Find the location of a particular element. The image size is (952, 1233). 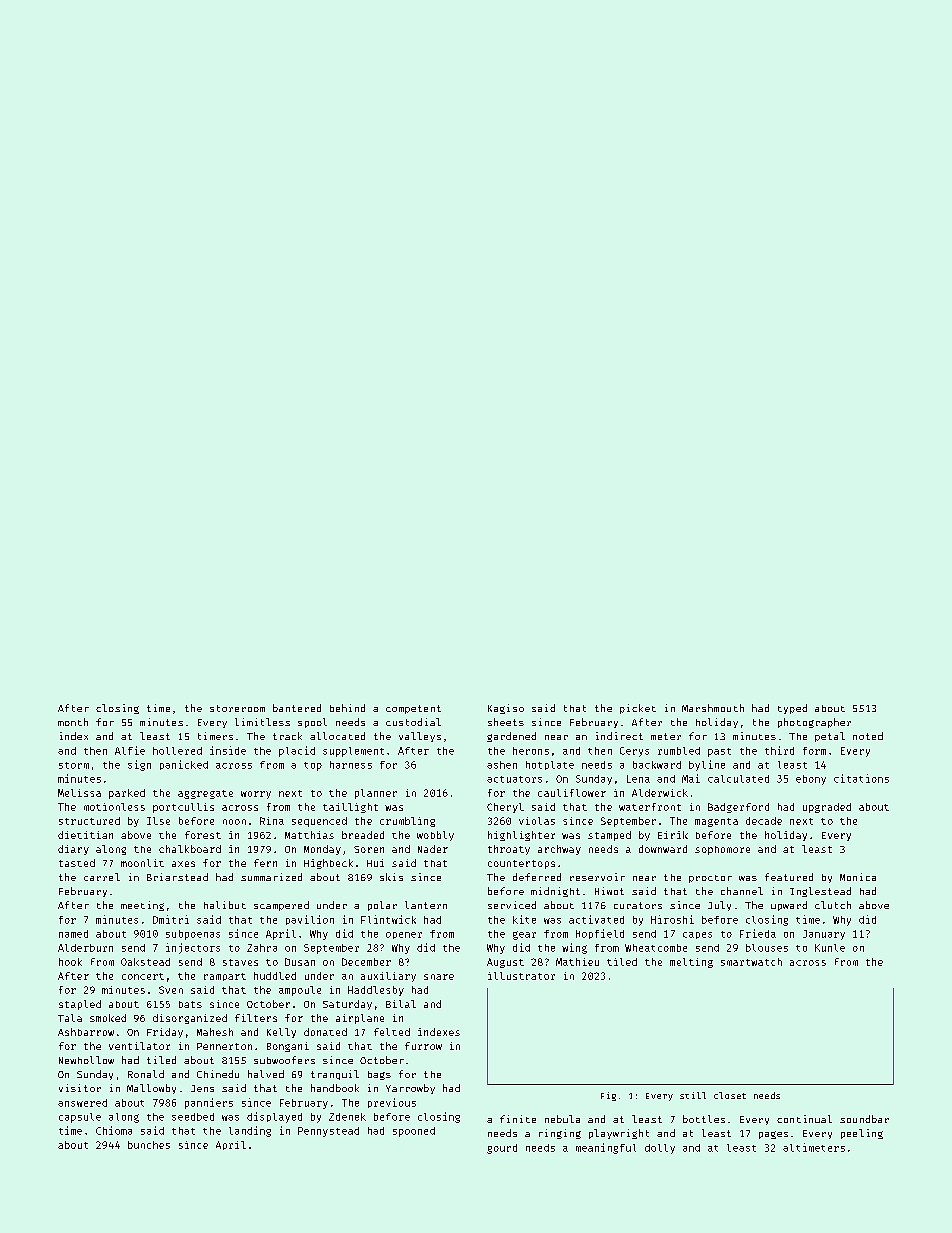

cauliflower is located at coordinates (572, 793).
